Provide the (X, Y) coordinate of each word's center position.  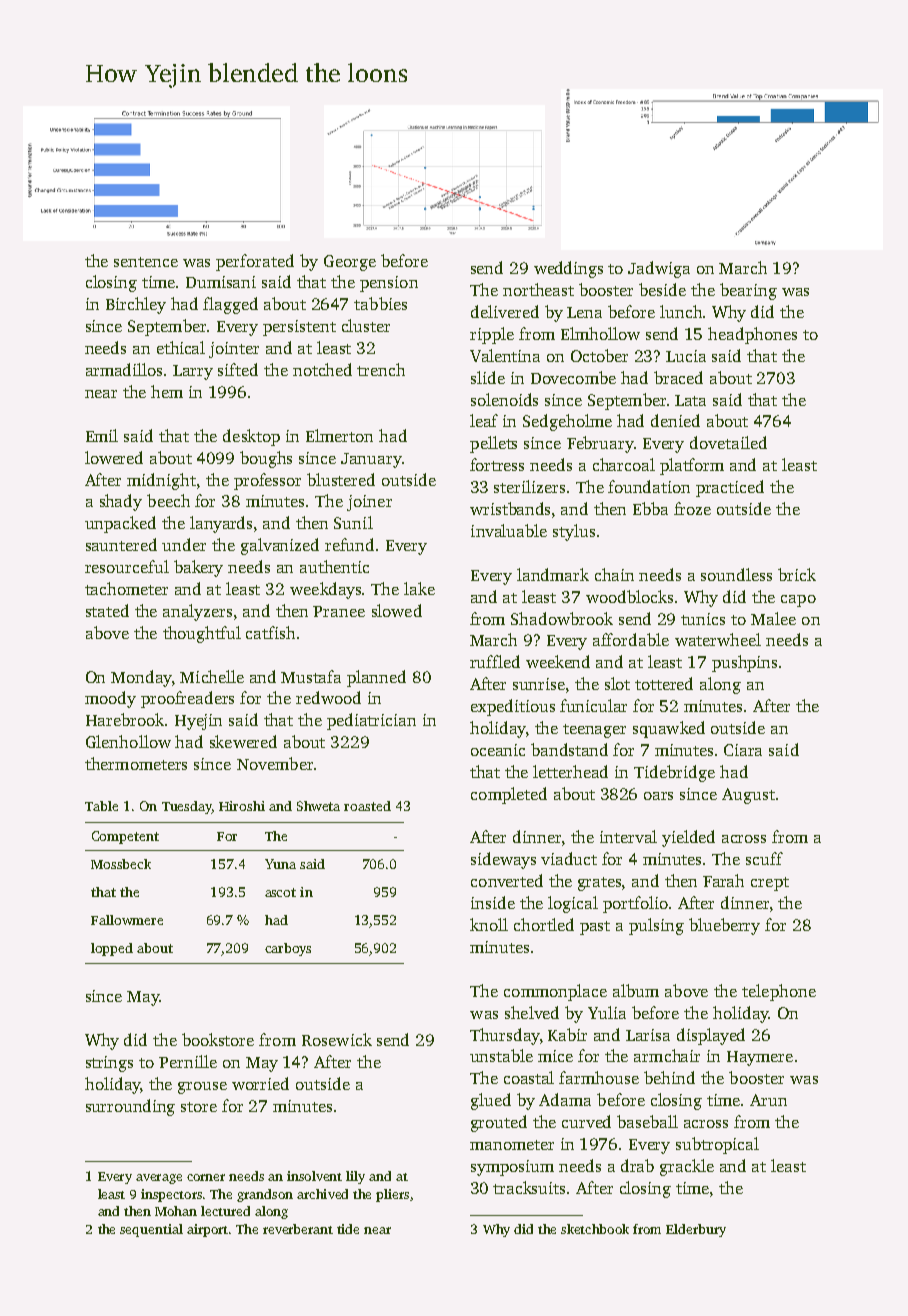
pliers (392, 1195)
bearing (748, 291)
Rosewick (337, 1039)
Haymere (760, 1058)
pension (389, 284)
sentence (146, 262)
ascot (280, 892)
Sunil (353, 522)
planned (376, 678)
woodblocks (629, 596)
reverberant (298, 1229)
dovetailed (728, 442)
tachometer (126, 588)
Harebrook (125, 719)
